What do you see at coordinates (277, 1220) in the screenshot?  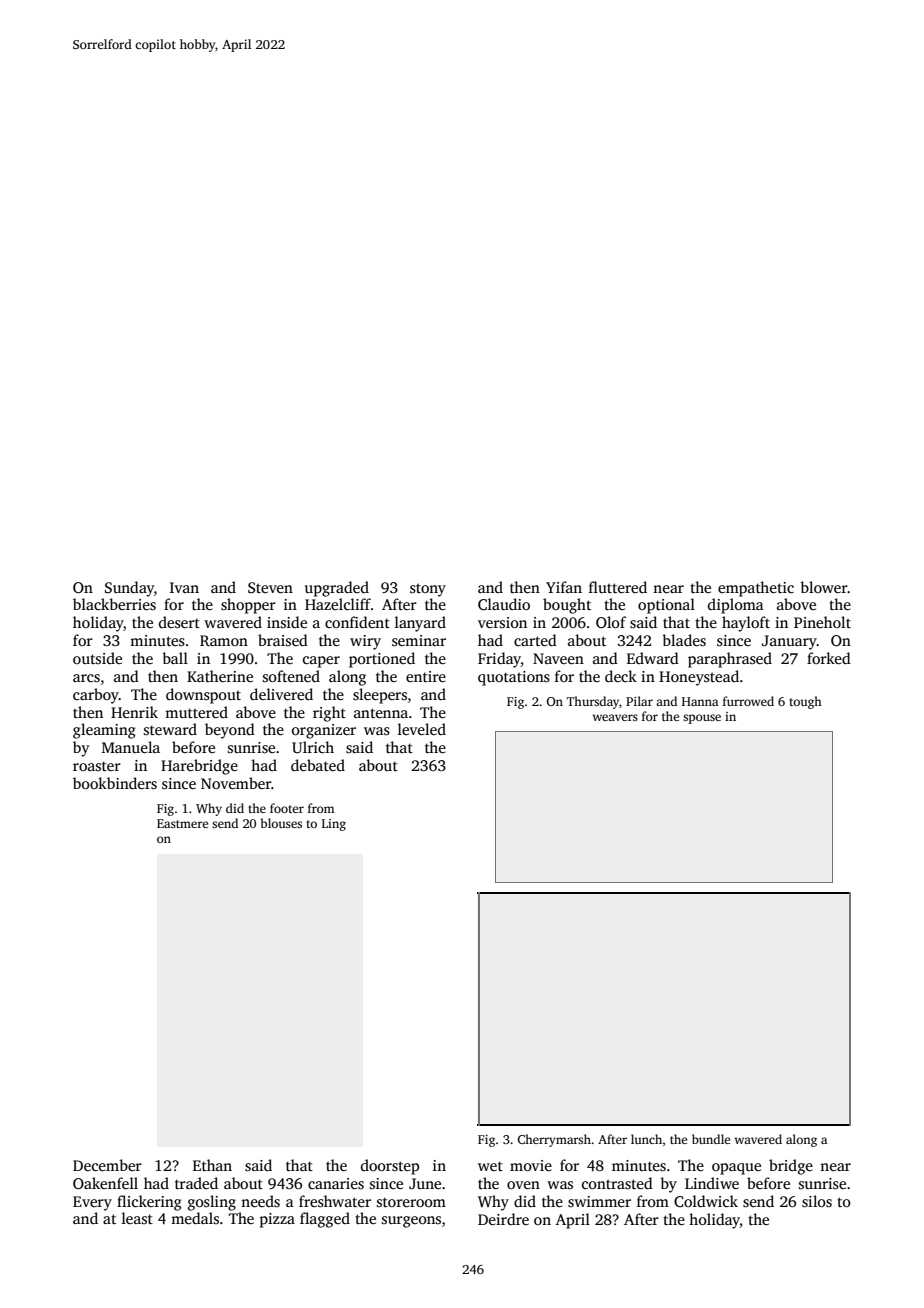 I see `pizza` at bounding box center [277, 1220].
